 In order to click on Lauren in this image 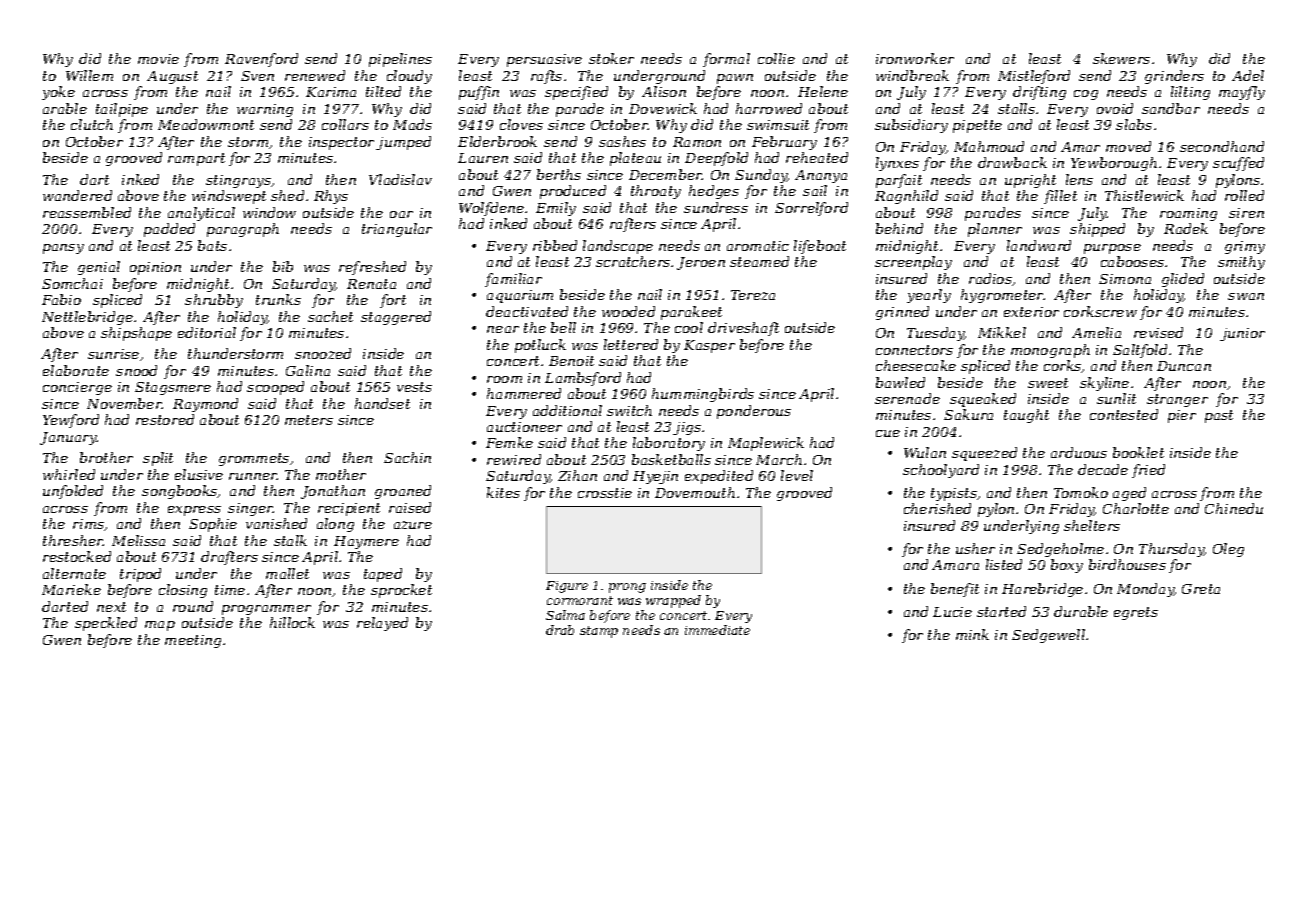, I will do `click(483, 158)`.
